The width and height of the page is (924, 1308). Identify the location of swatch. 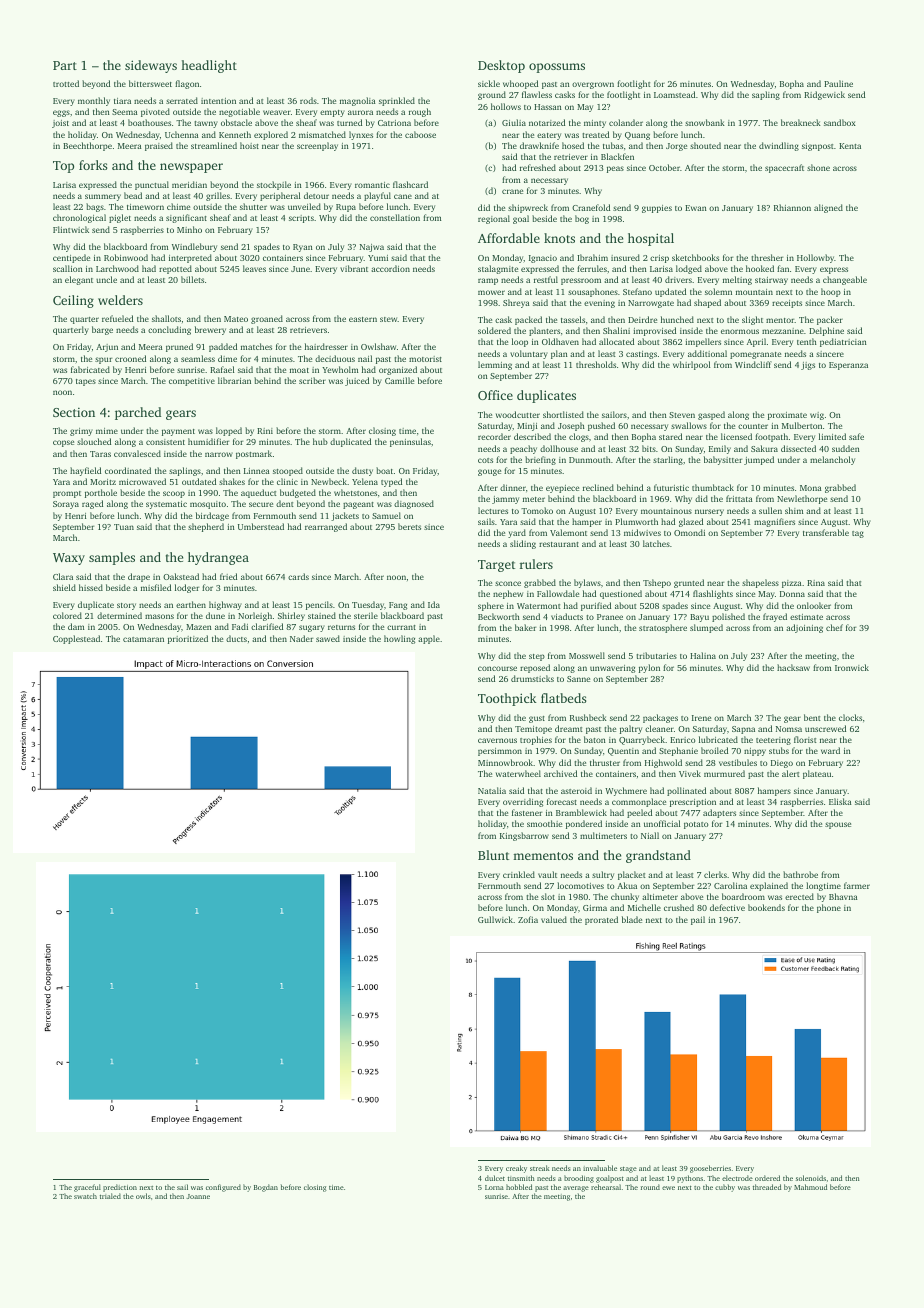
(85, 1196).
